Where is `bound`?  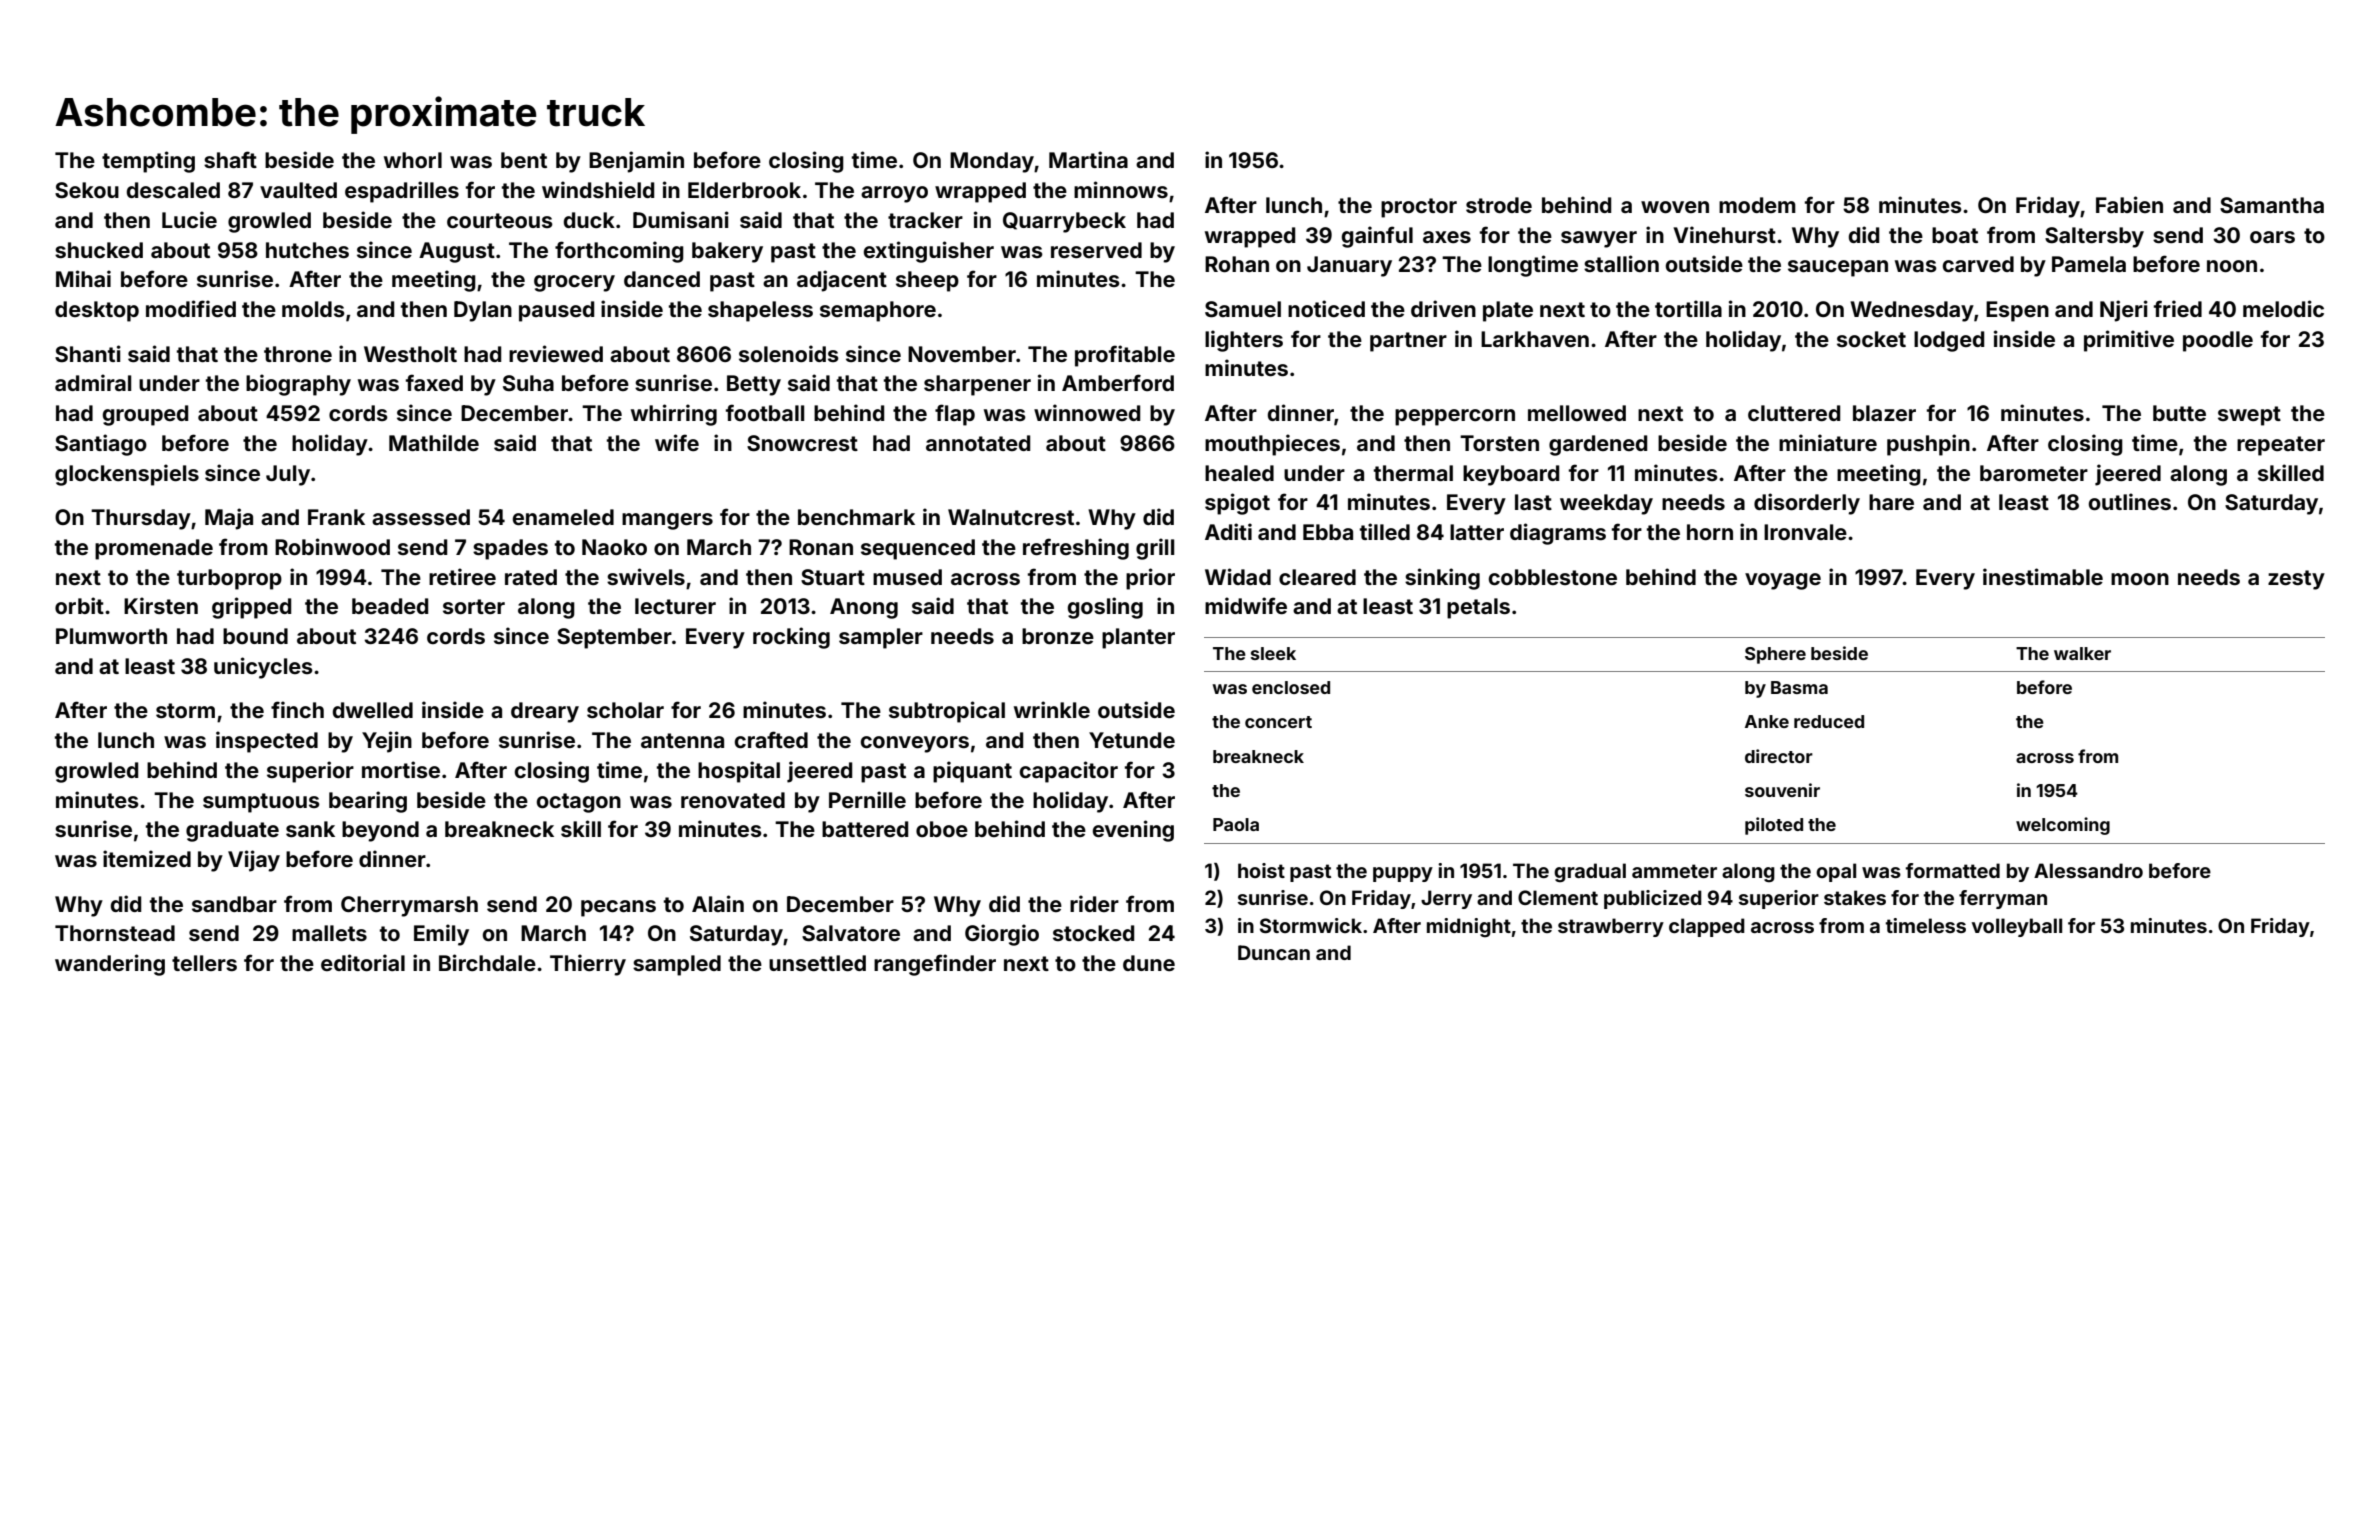 bound is located at coordinates (255, 636).
